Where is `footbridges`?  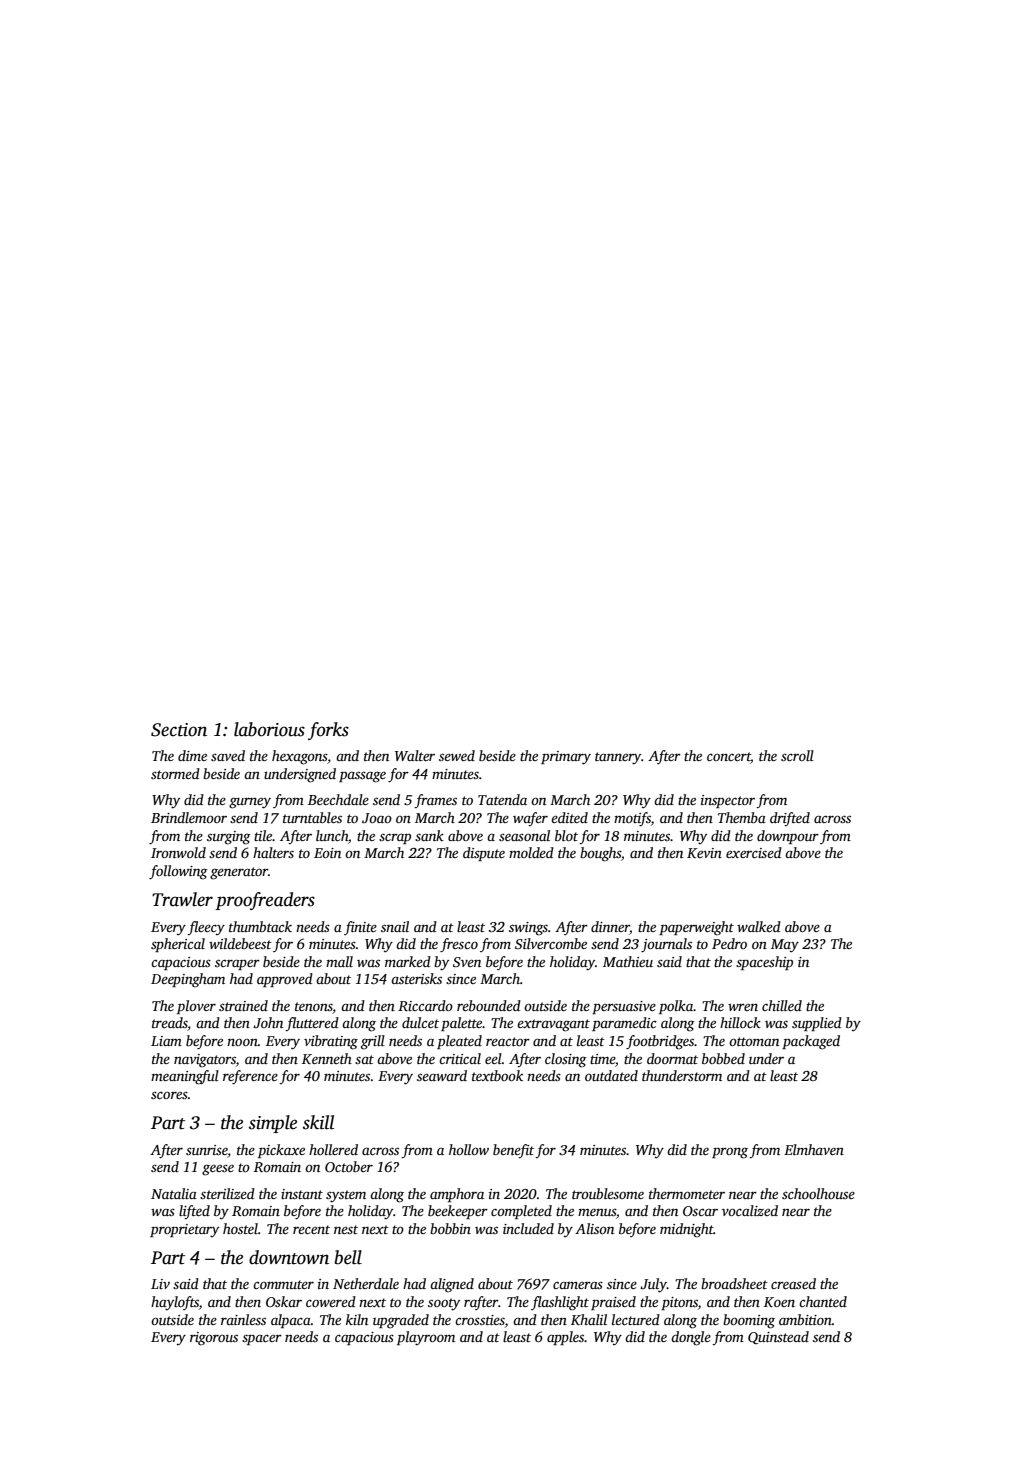 footbridges is located at coordinates (660, 1042).
